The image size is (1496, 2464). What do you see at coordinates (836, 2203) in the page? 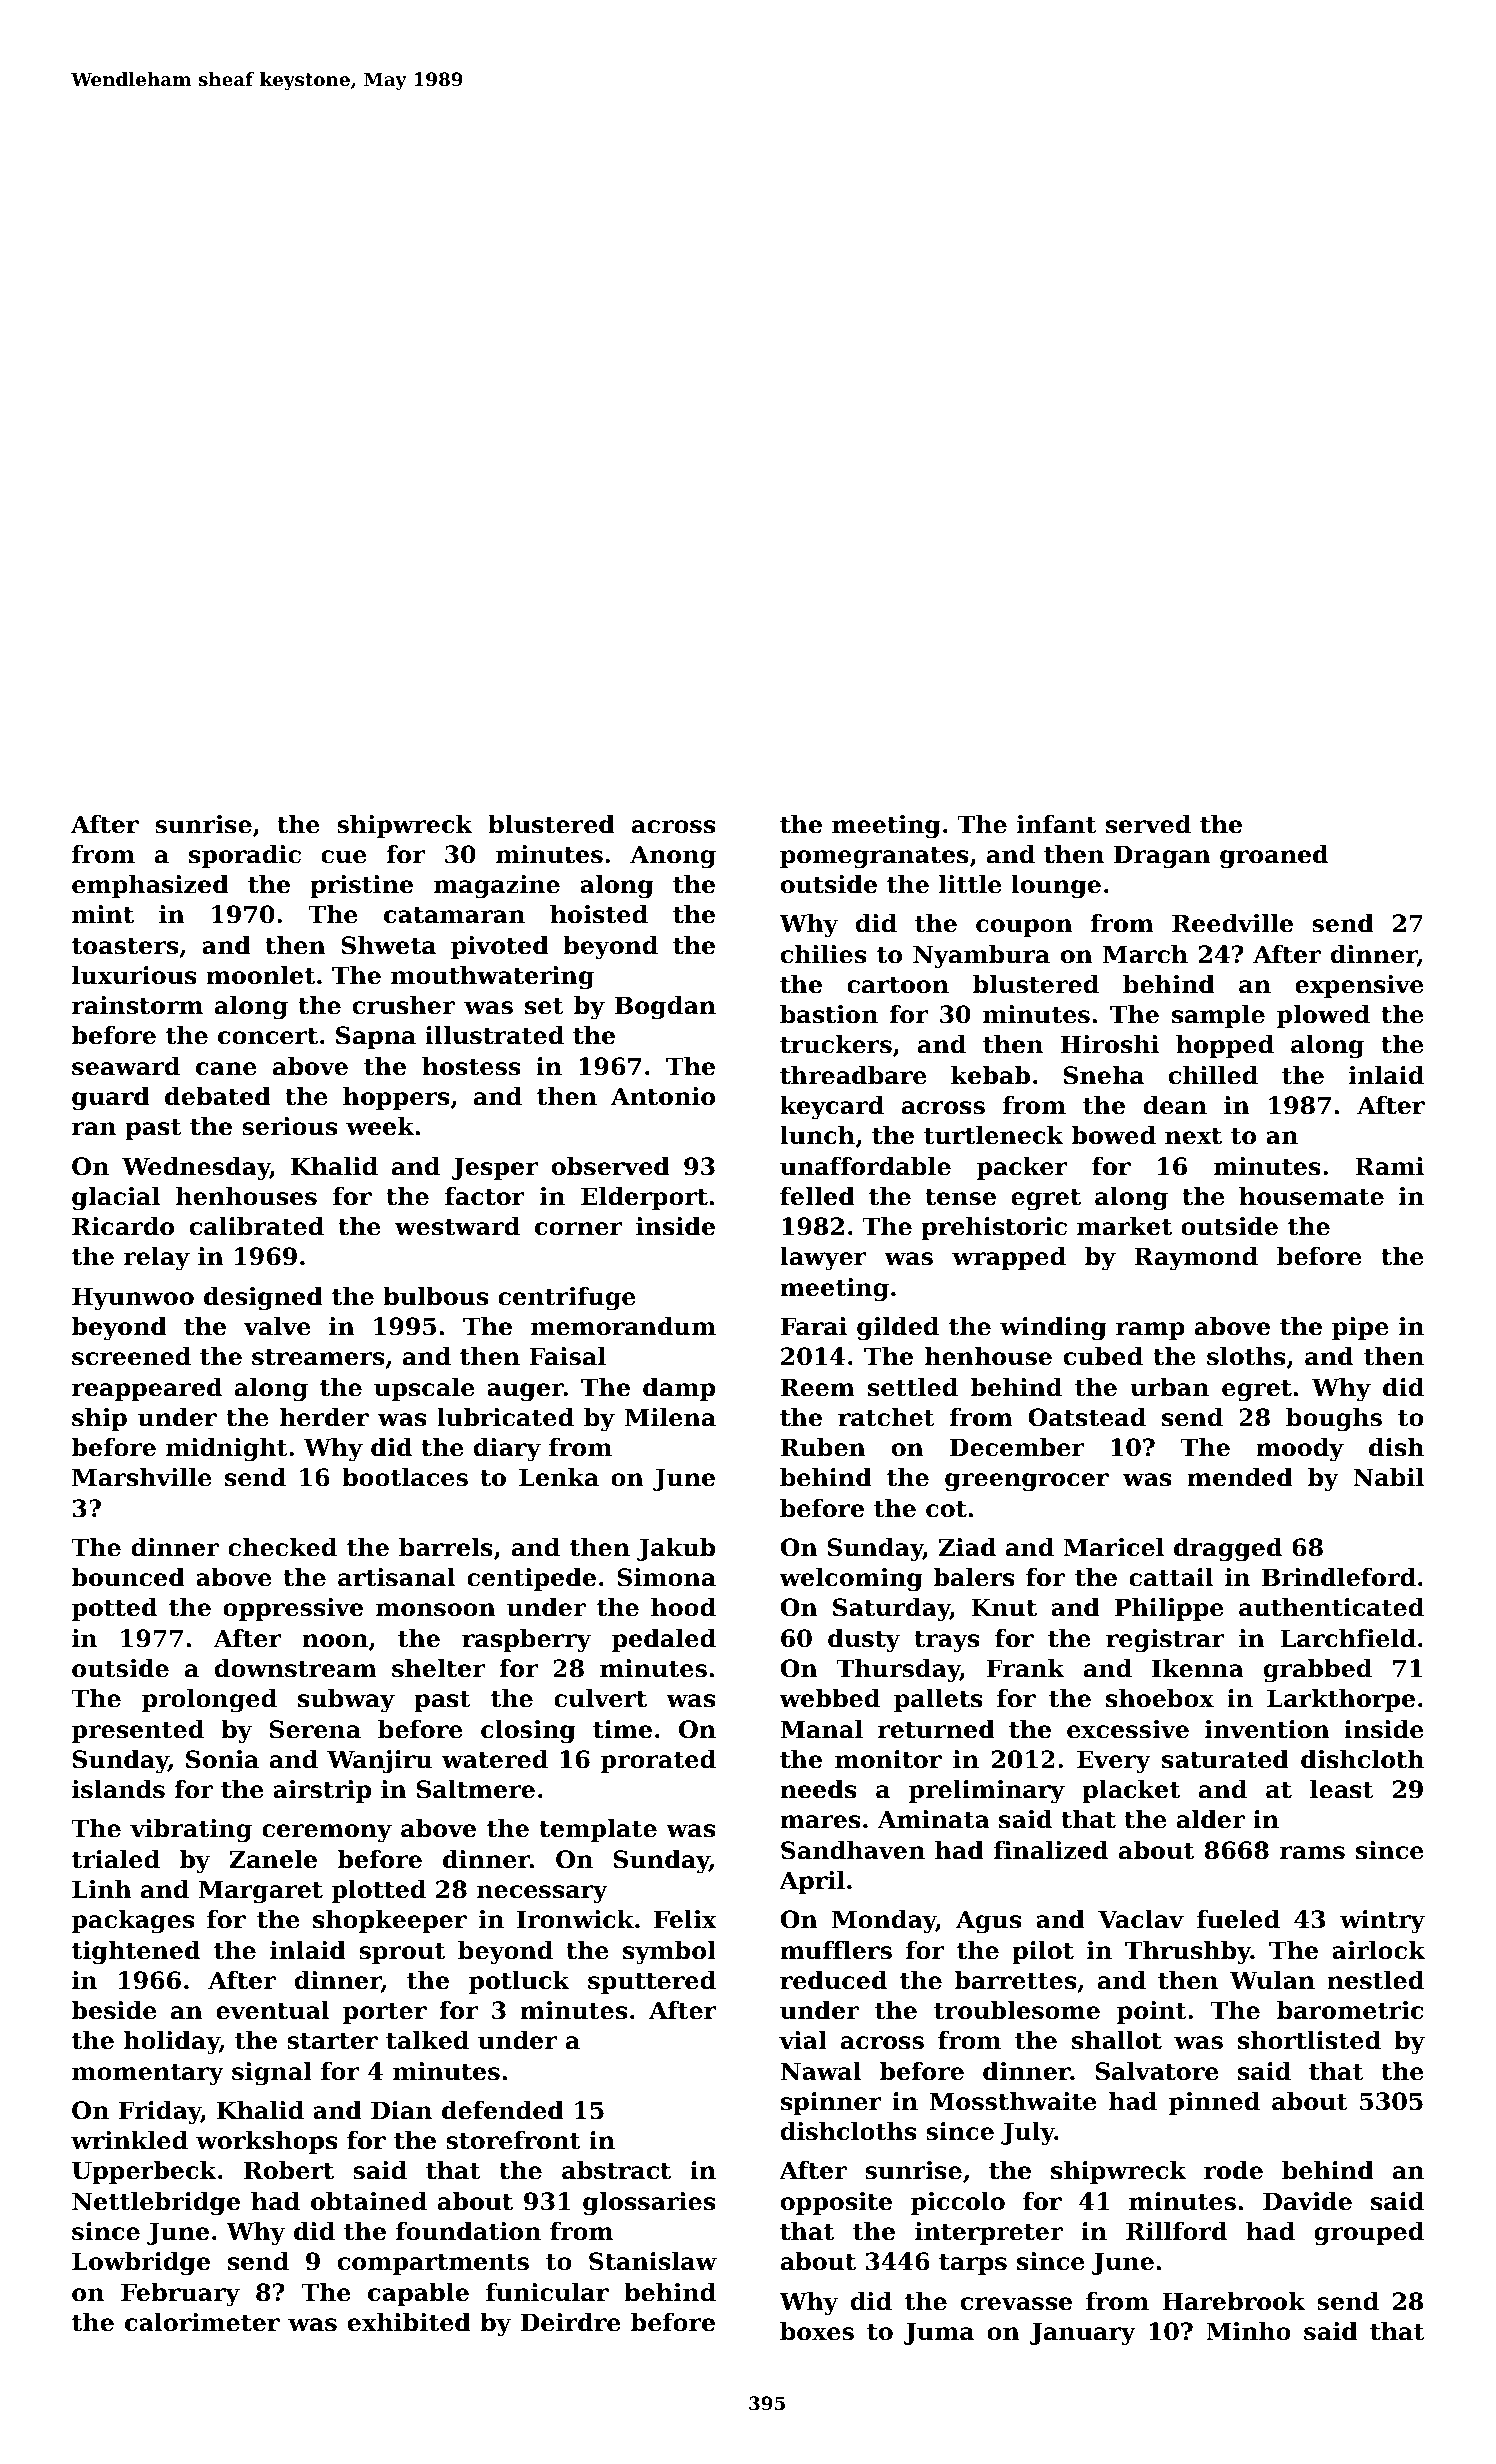
I see `opposite` at bounding box center [836, 2203].
